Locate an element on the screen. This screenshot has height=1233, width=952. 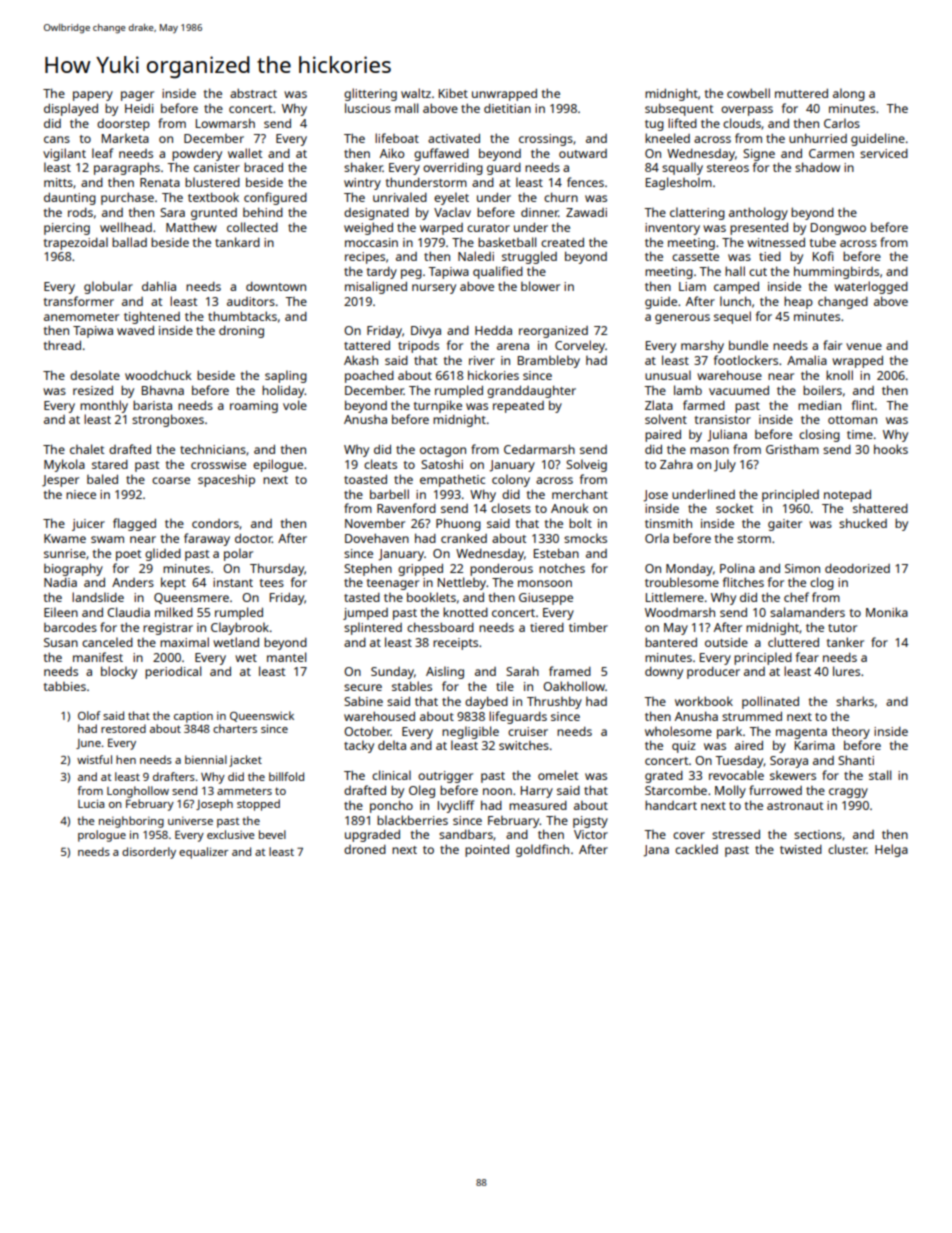
notches is located at coordinates (562, 568).
